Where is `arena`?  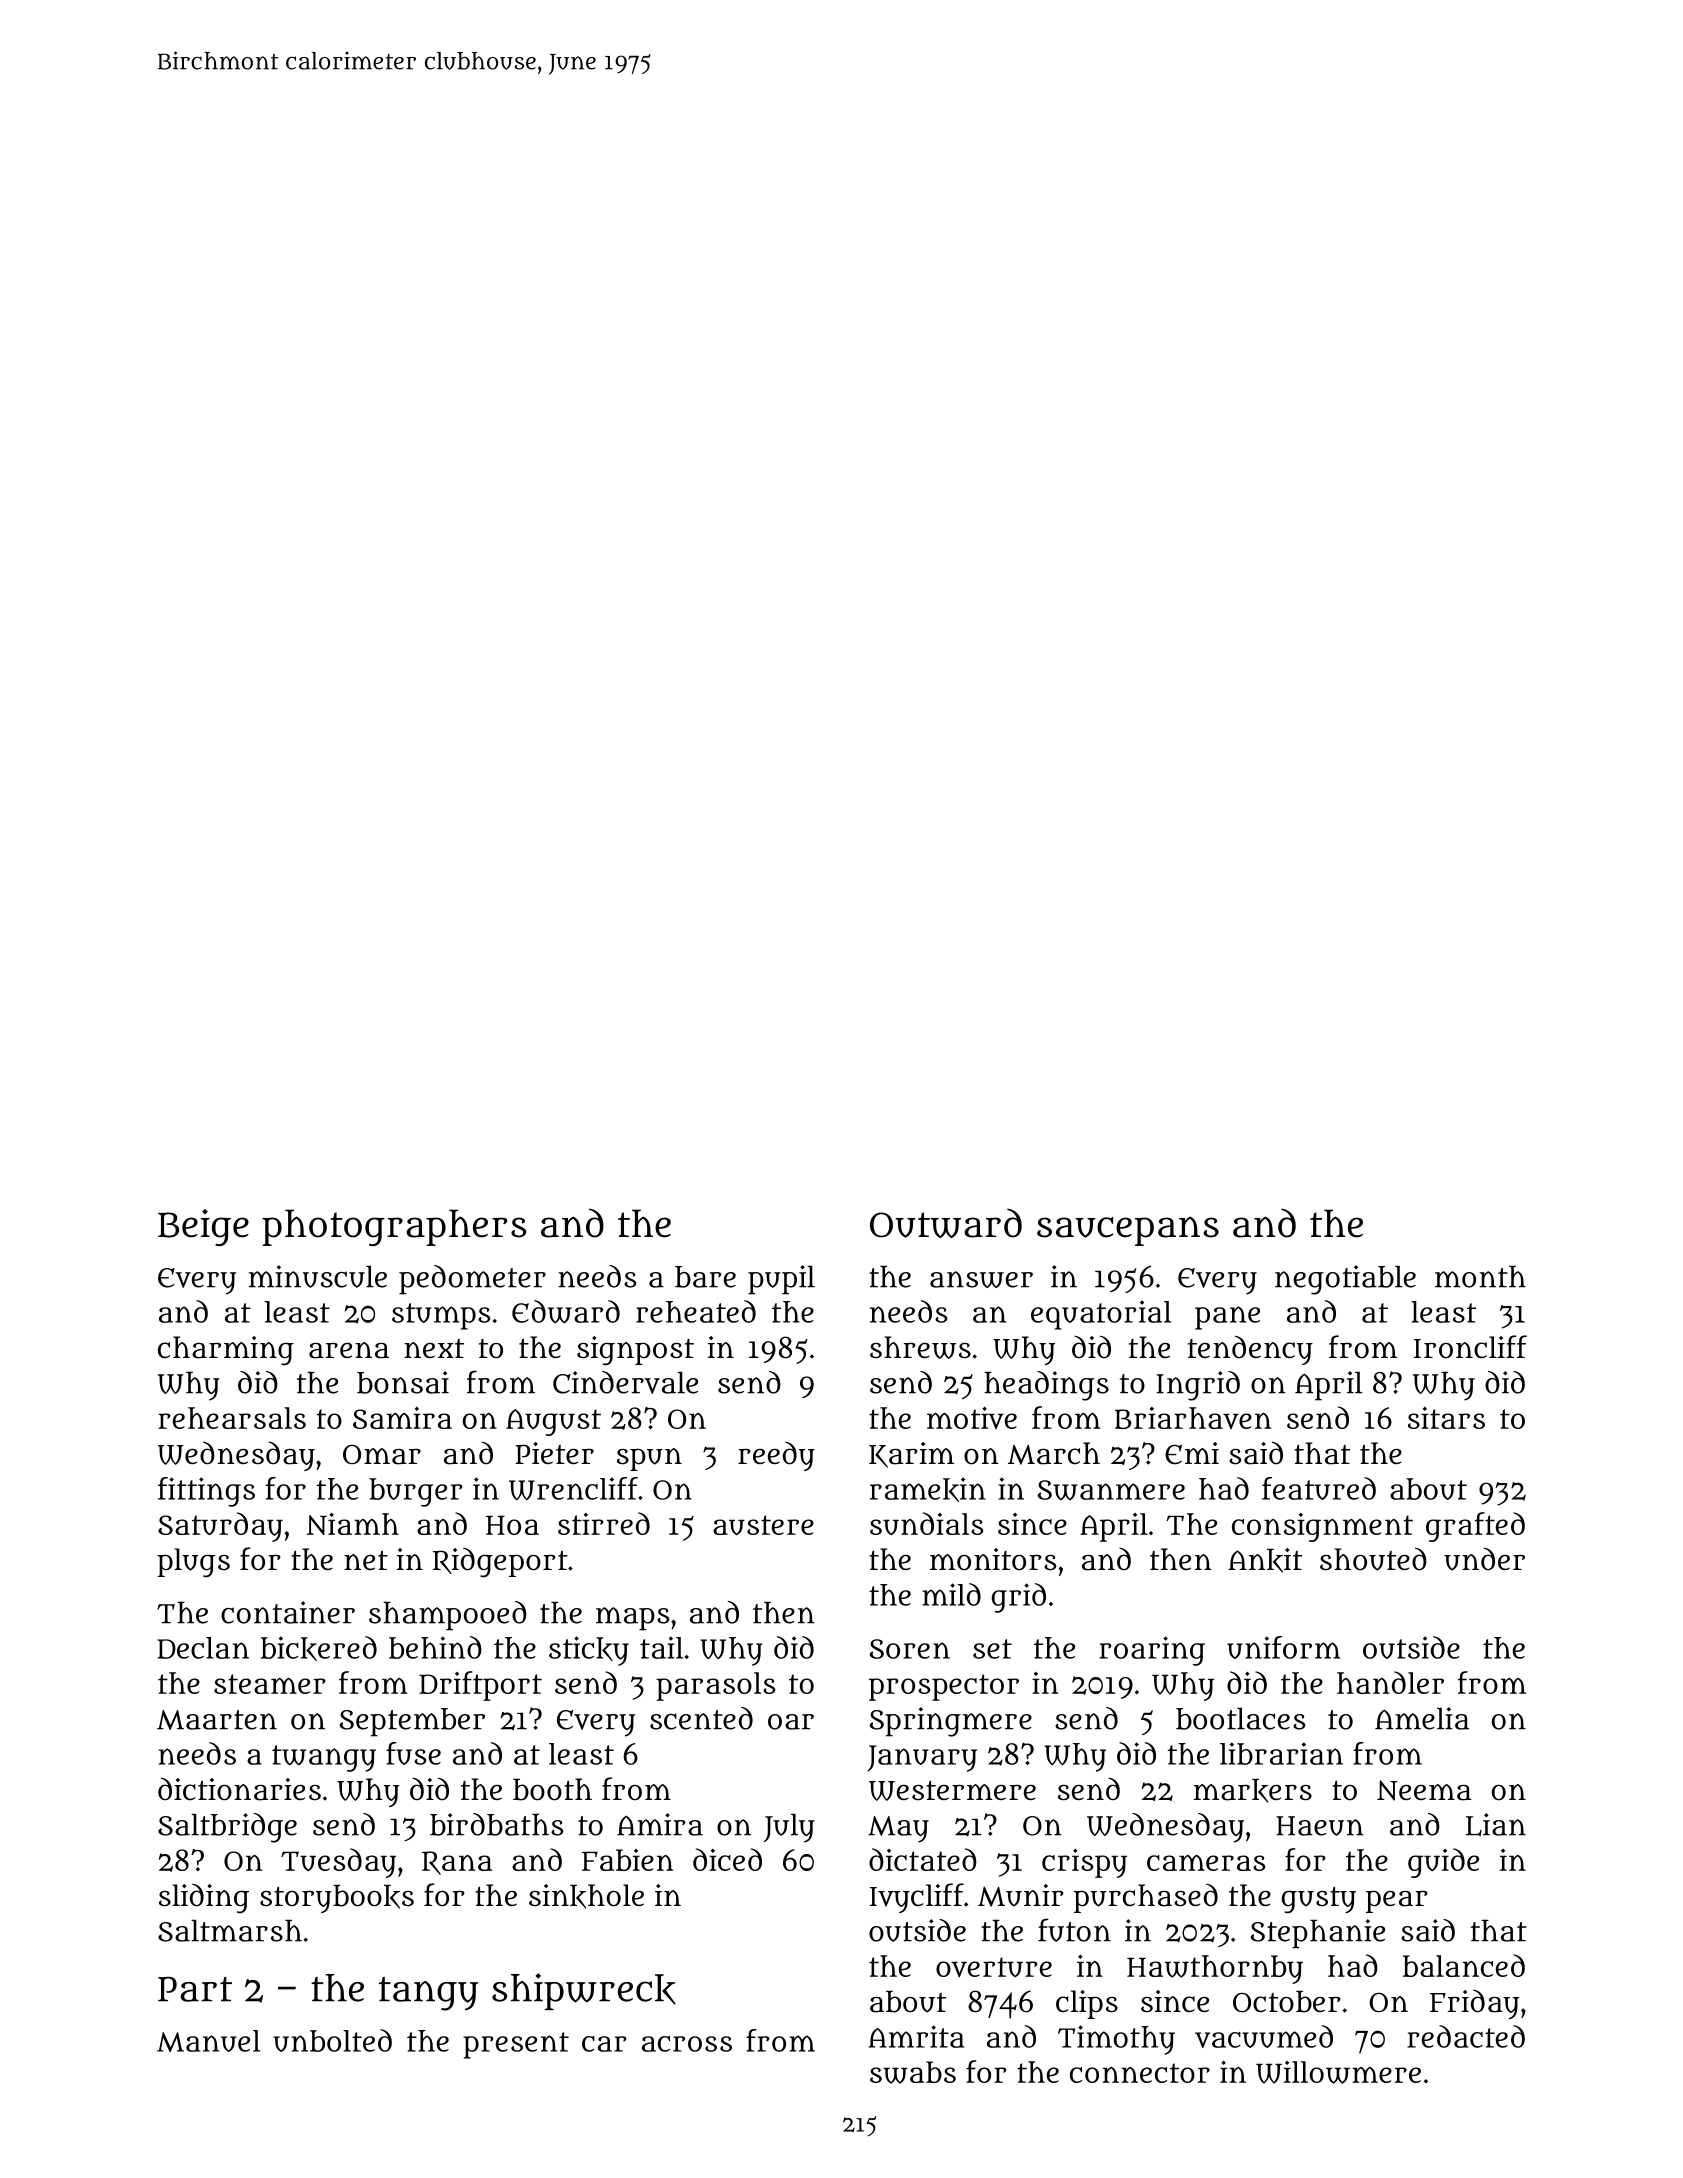
arena is located at coordinates (349, 1350).
